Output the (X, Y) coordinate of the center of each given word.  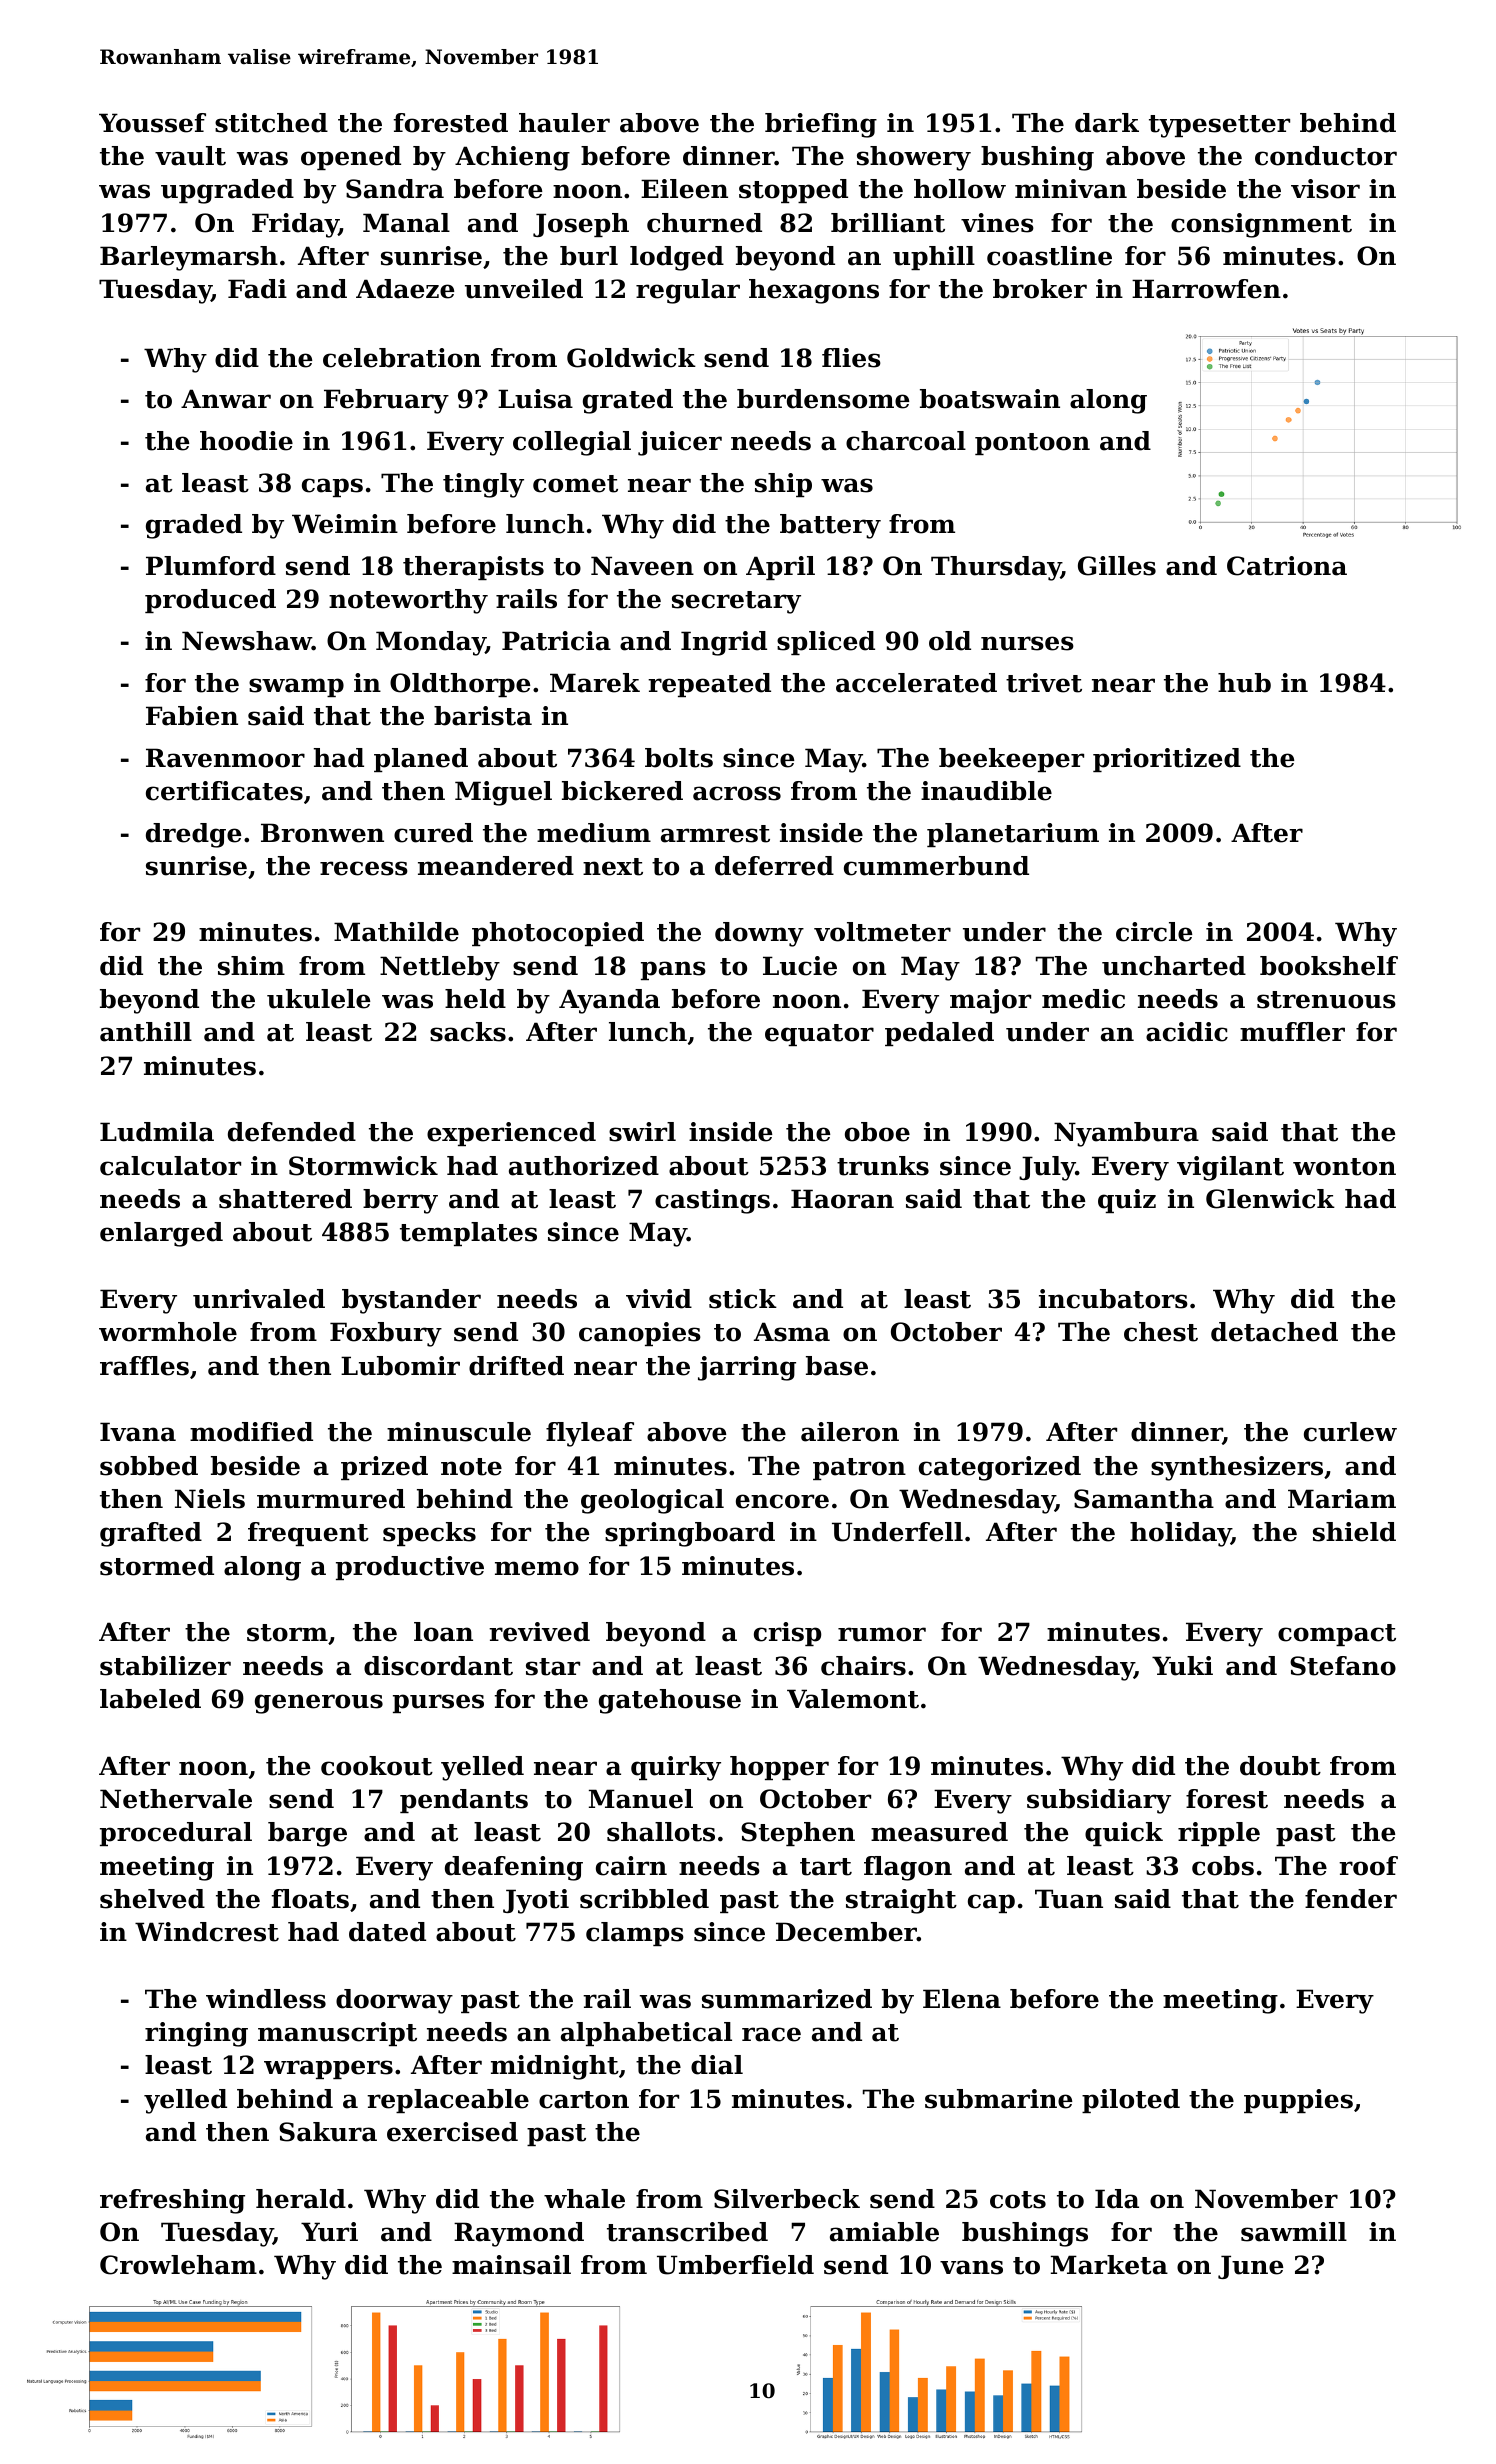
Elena (962, 1999)
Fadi (257, 289)
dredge (193, 835)
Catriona (1287, 566)
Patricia (556, 641)
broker (1040, 289)
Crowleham (178, 2265)
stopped (793, 191)
